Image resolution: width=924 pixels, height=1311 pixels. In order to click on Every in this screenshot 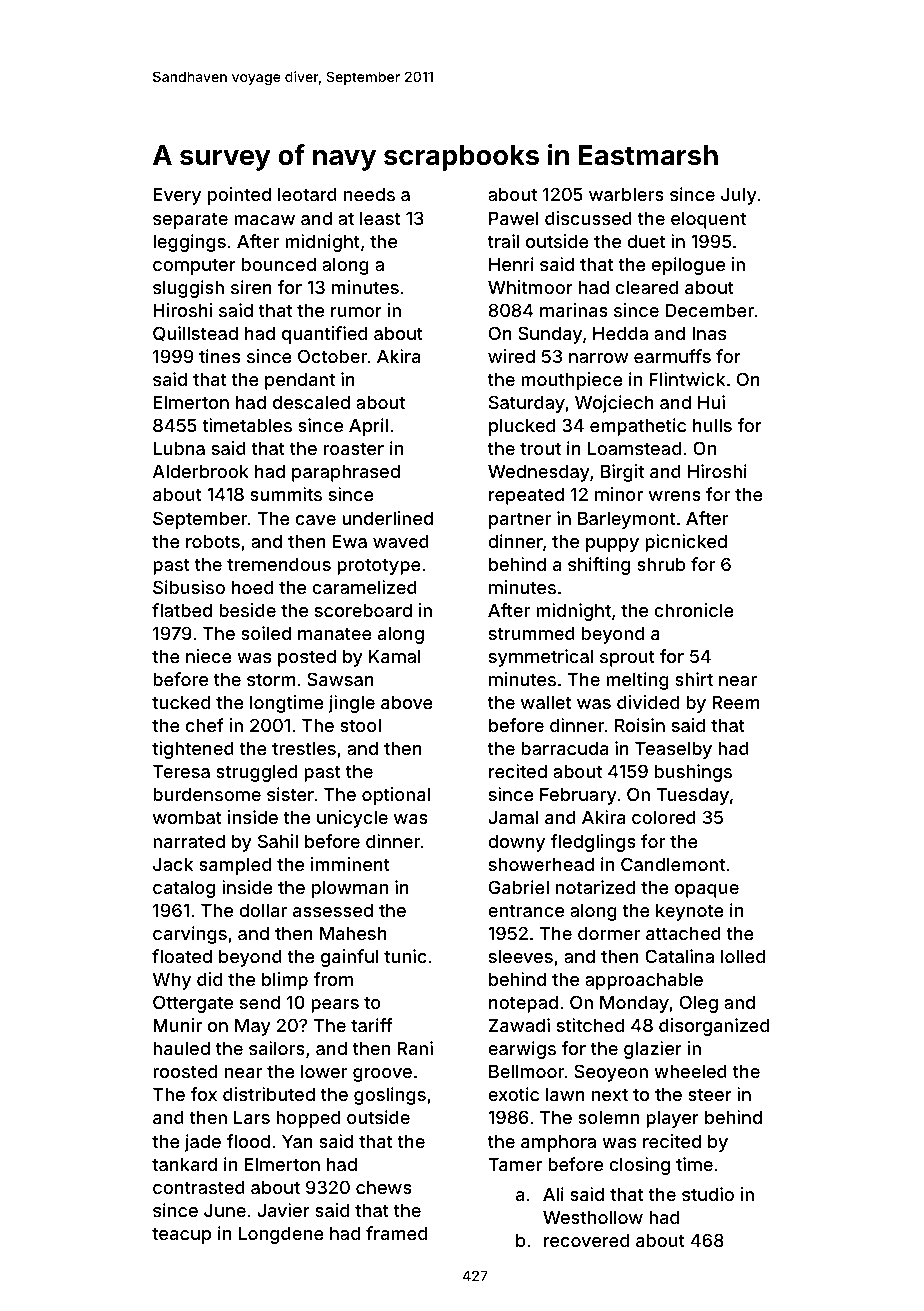, I will do `click(177, 196)`.
